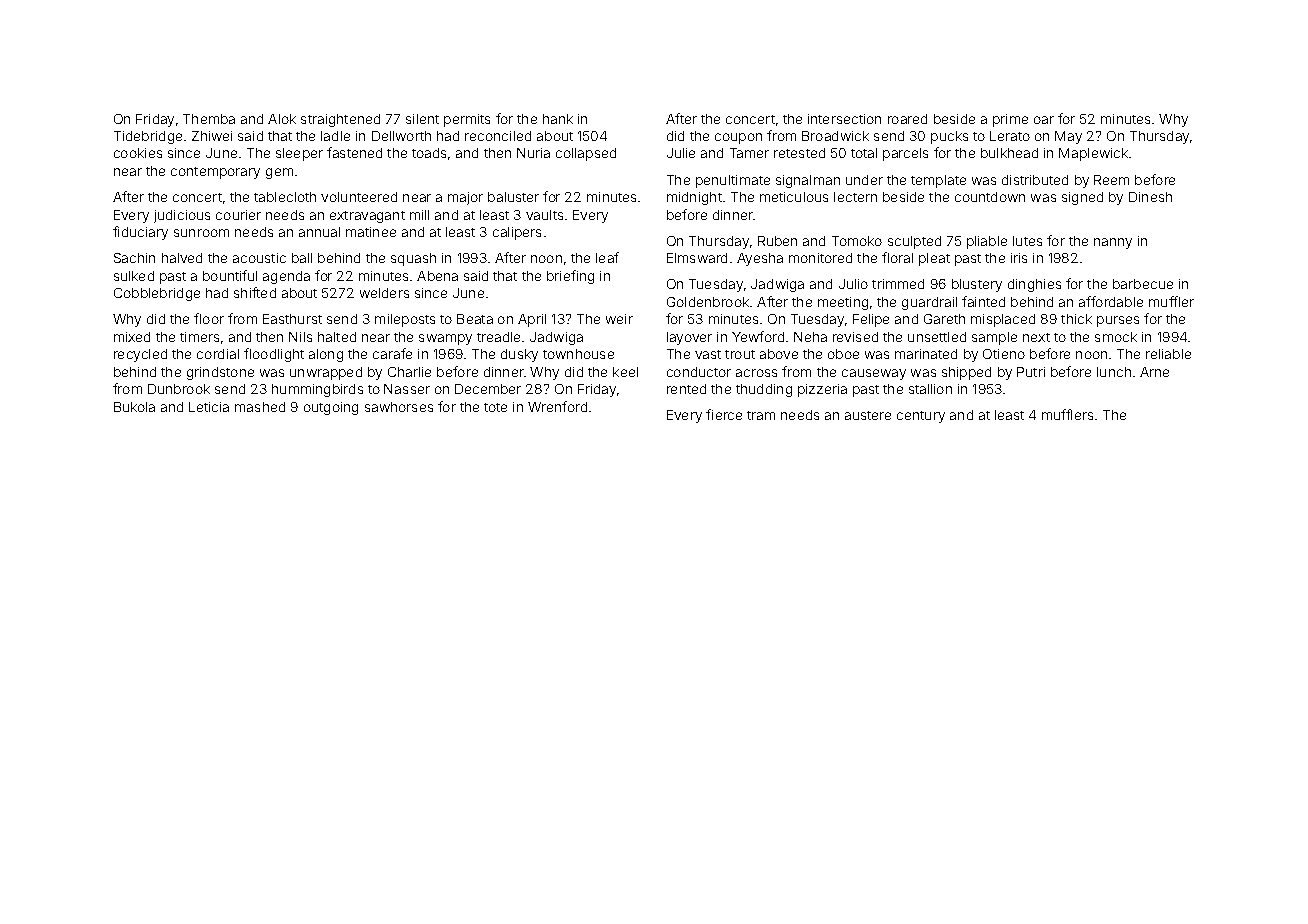 The width and height of the screenshot is (1308, 924). What do you see at coordinates (570, 277) in the screenshot?
I see `briefing` at bounding box center [570, 277].
